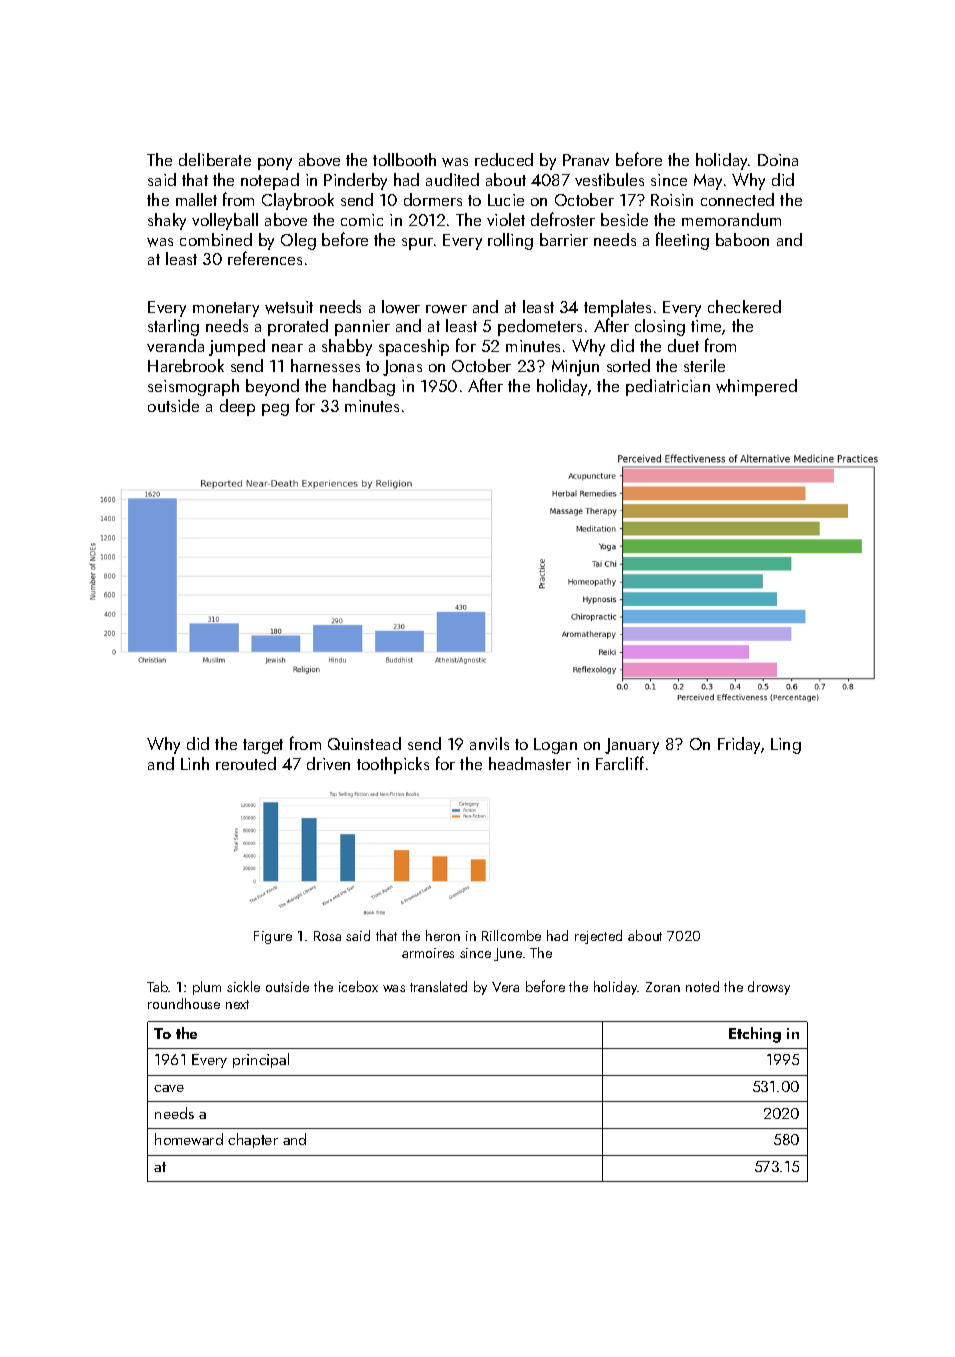 The width and height of the page is (955, 1357). Describe the element at coordinates (237, 407) in the page. I see `deep` at that location.
